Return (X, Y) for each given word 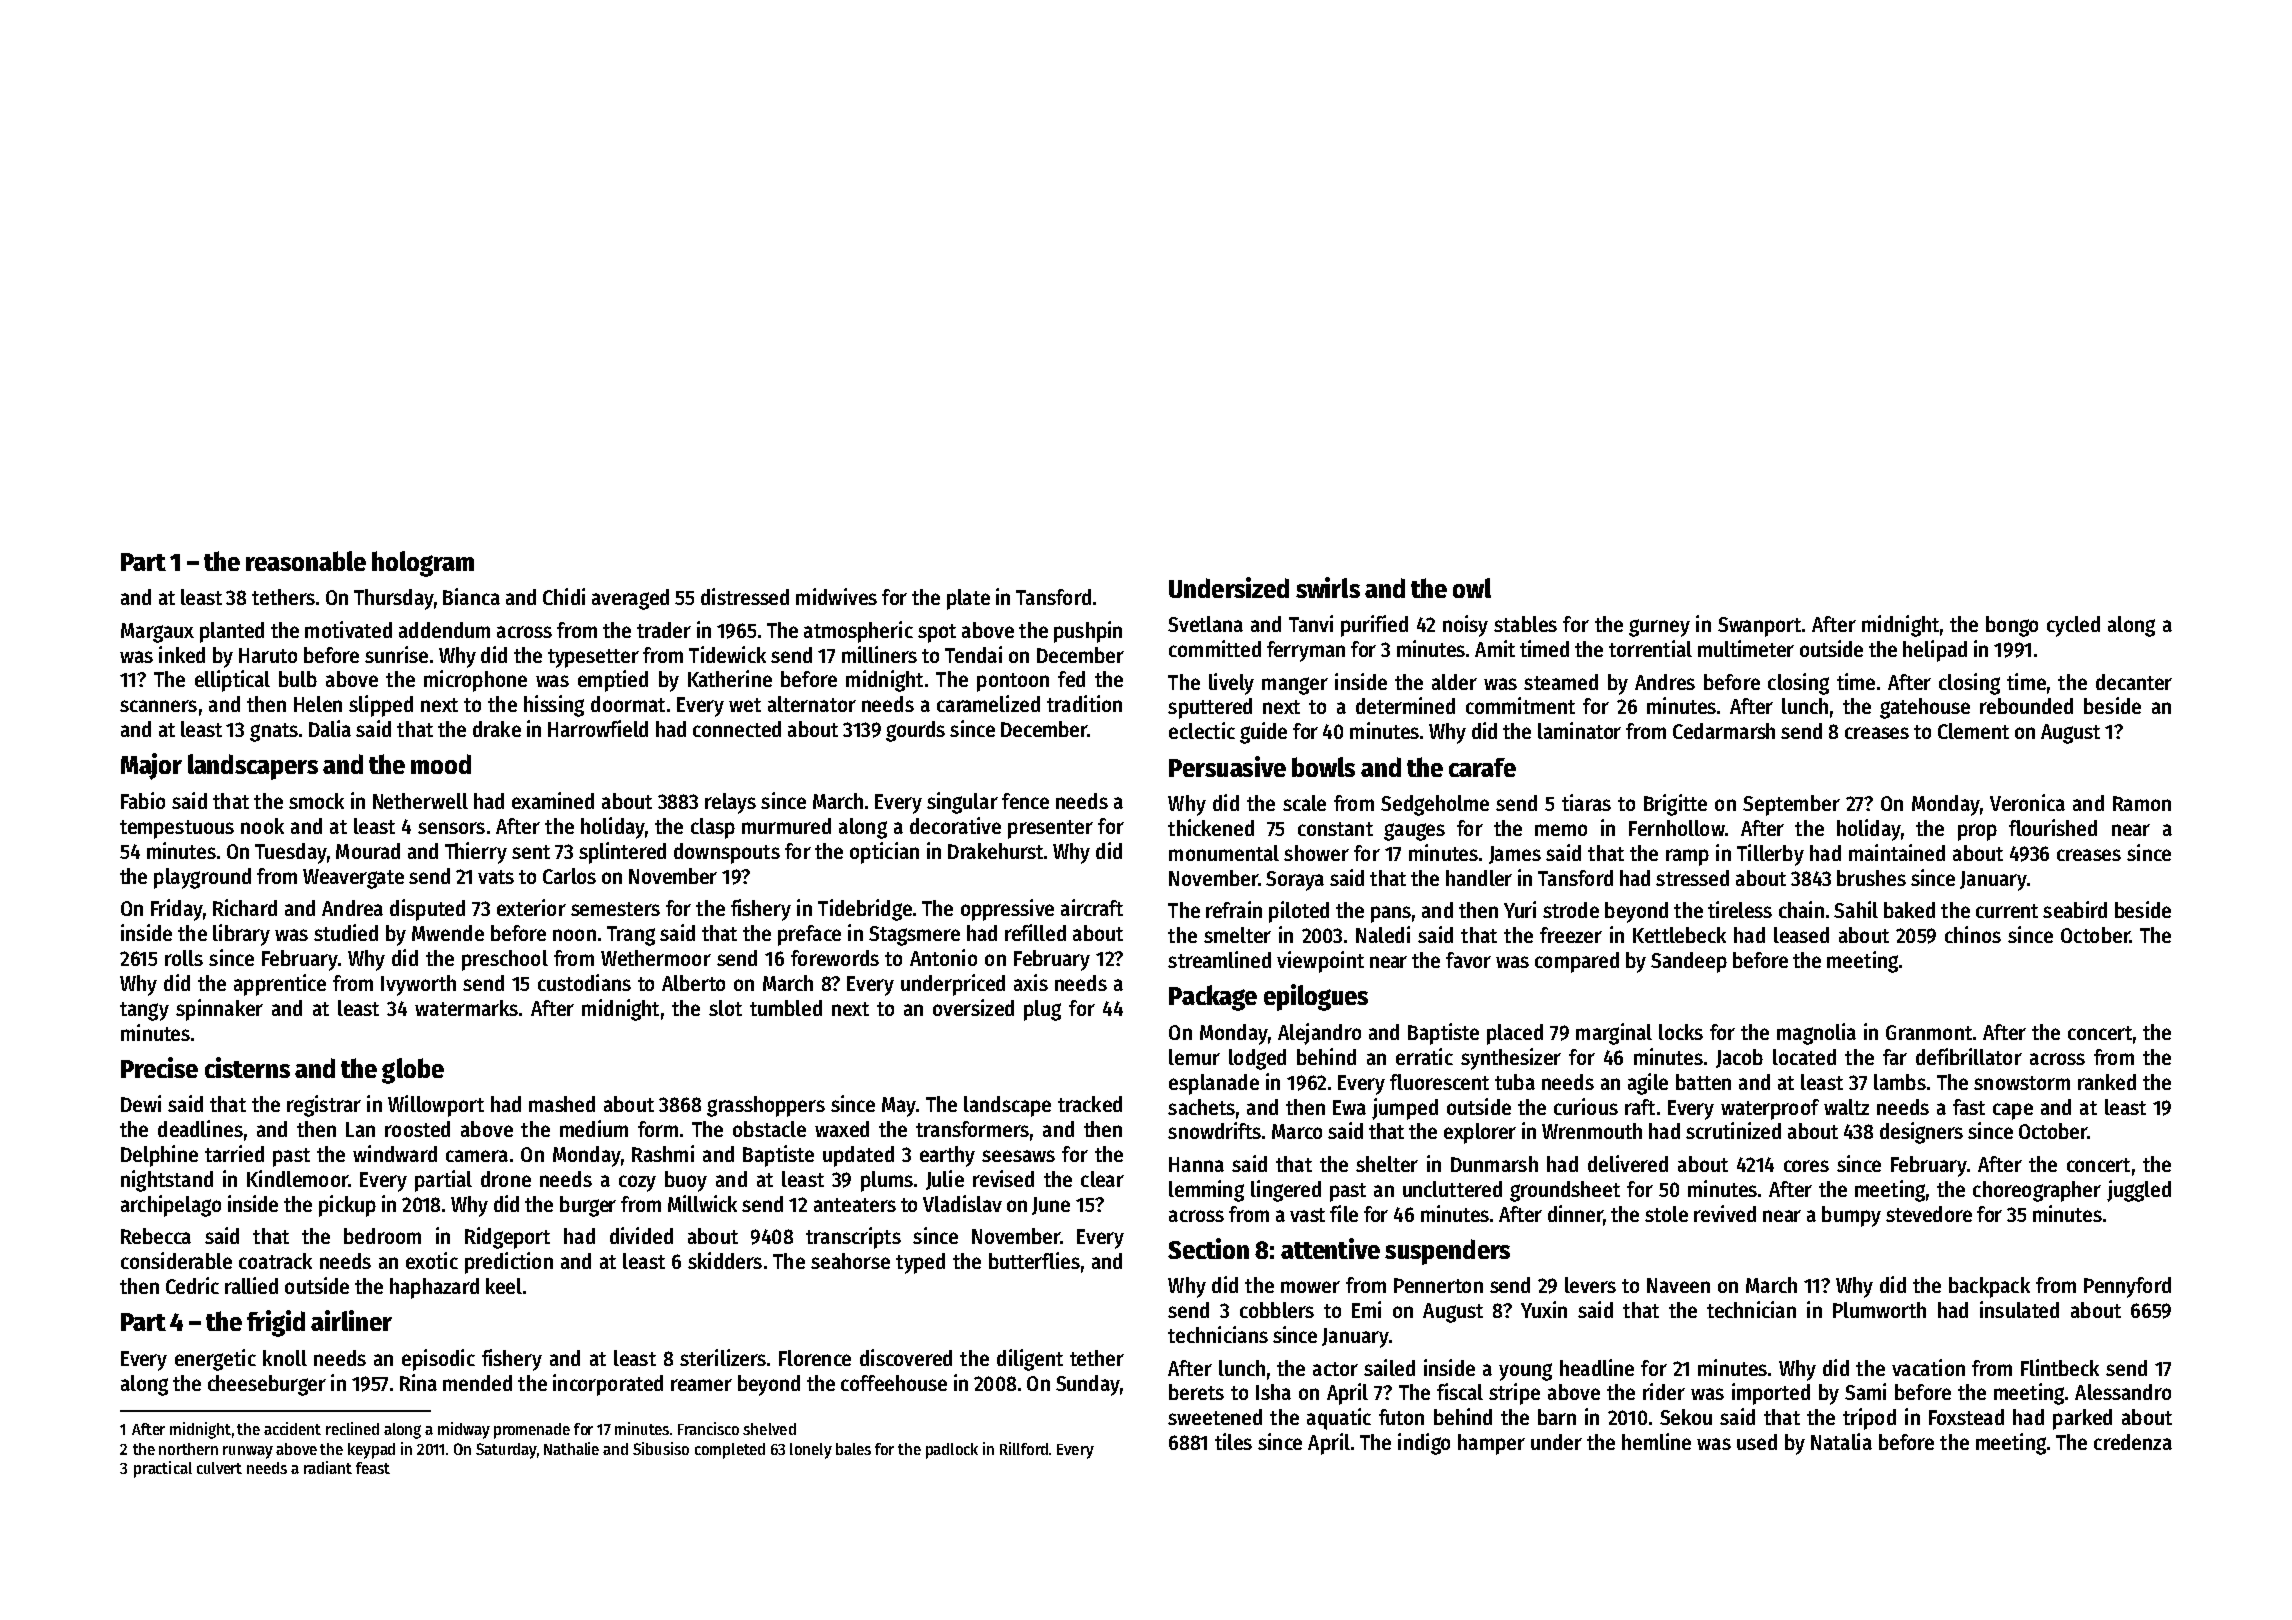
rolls (184, 958)
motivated (348, 629)
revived (1725, 1213)
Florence (815, 1358)
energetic (215, 1360)
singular (962, 803)
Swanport (1759, 627)
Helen (318, 704)
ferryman (1306, 651)
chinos (1973, 934)
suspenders (1447, 1252)
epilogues (1316, 997)
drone (506, 1179)
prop (1977, 832)
